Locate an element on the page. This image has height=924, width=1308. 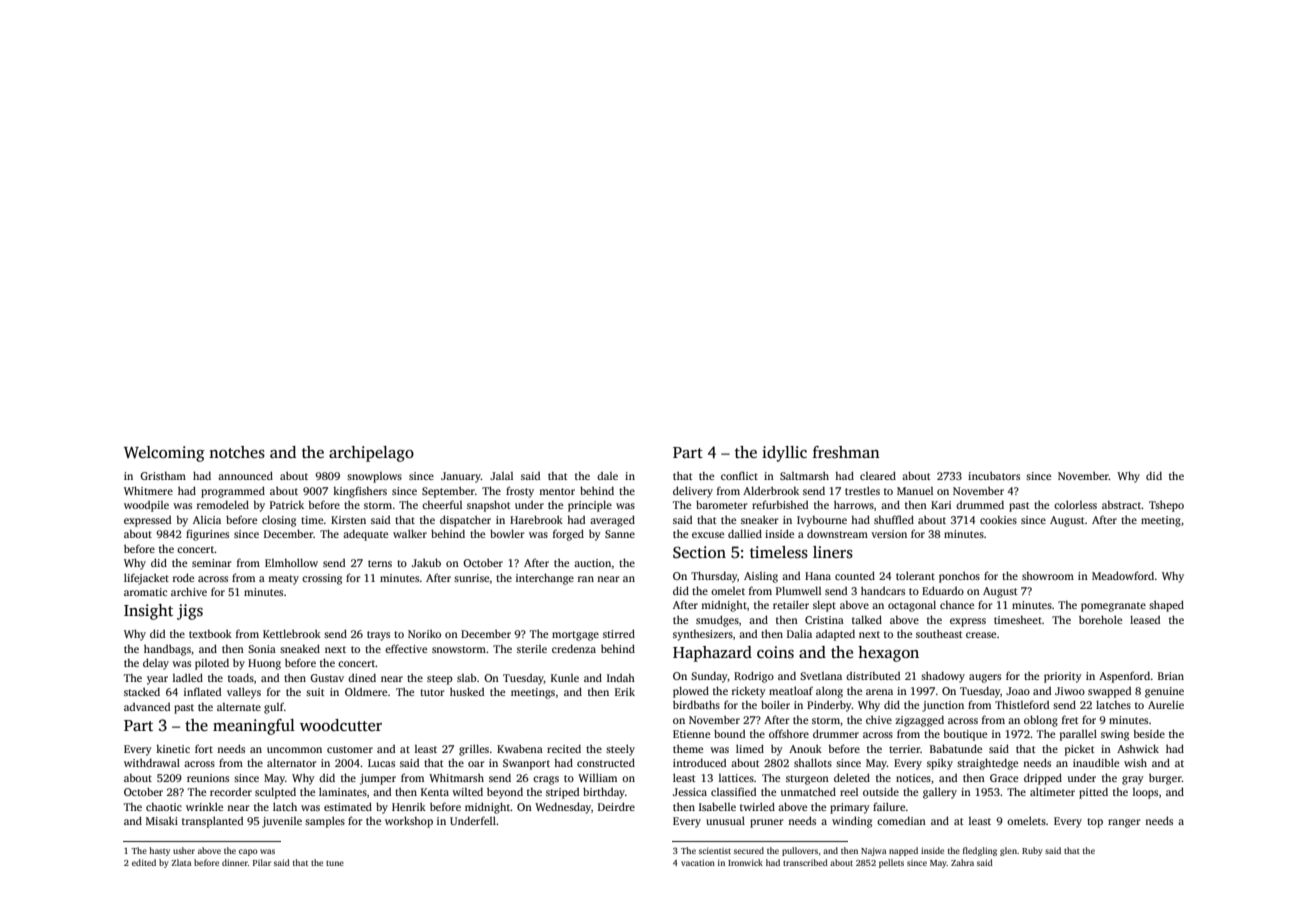
tune is located at coordinates (335, 863).
